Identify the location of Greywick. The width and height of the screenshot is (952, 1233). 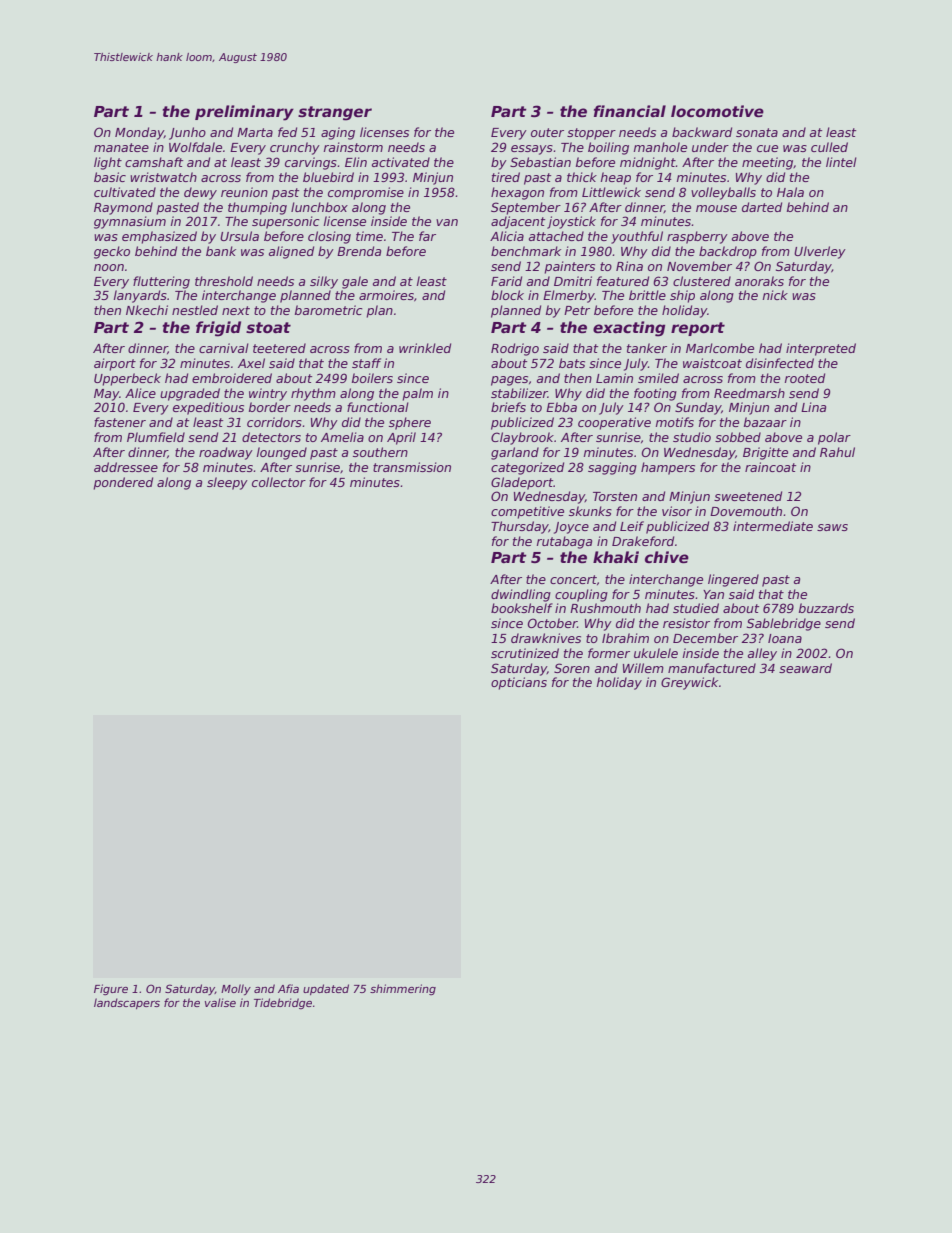
(689, 683).
